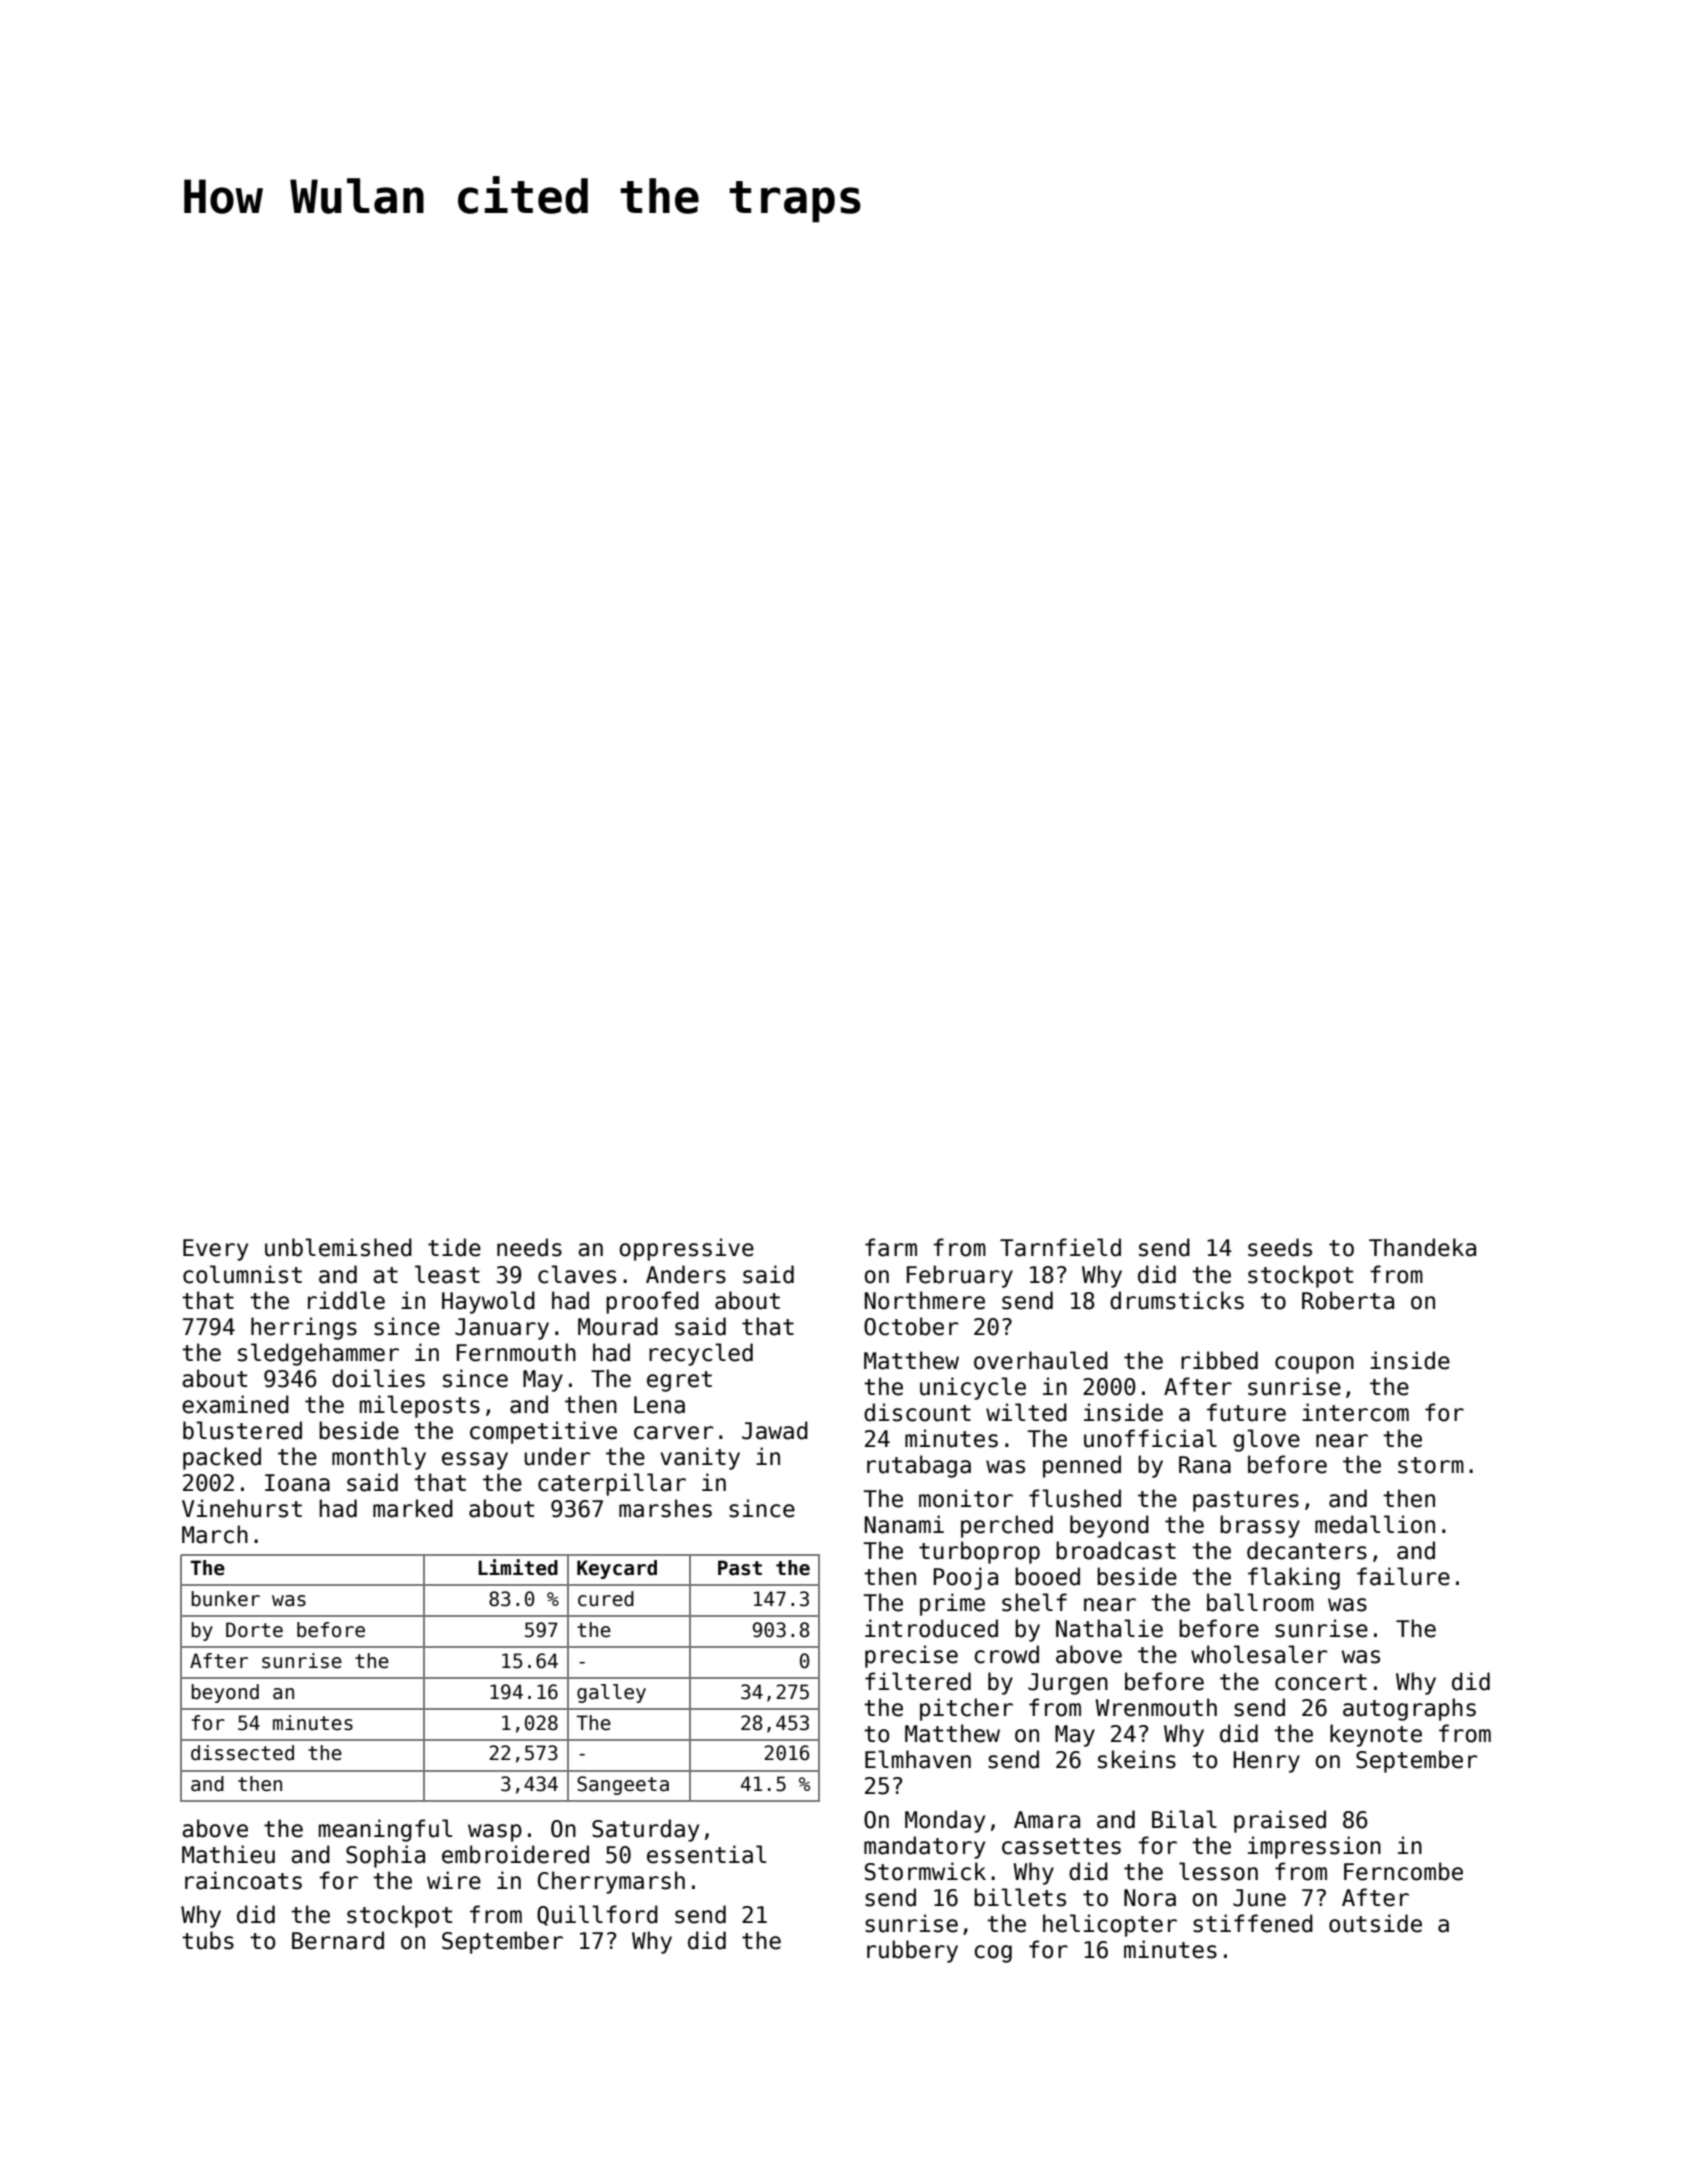 Image resolution: width=1683 pixels, height=2178 pixels. I want to click on Nora, so click(1150, 1898).
